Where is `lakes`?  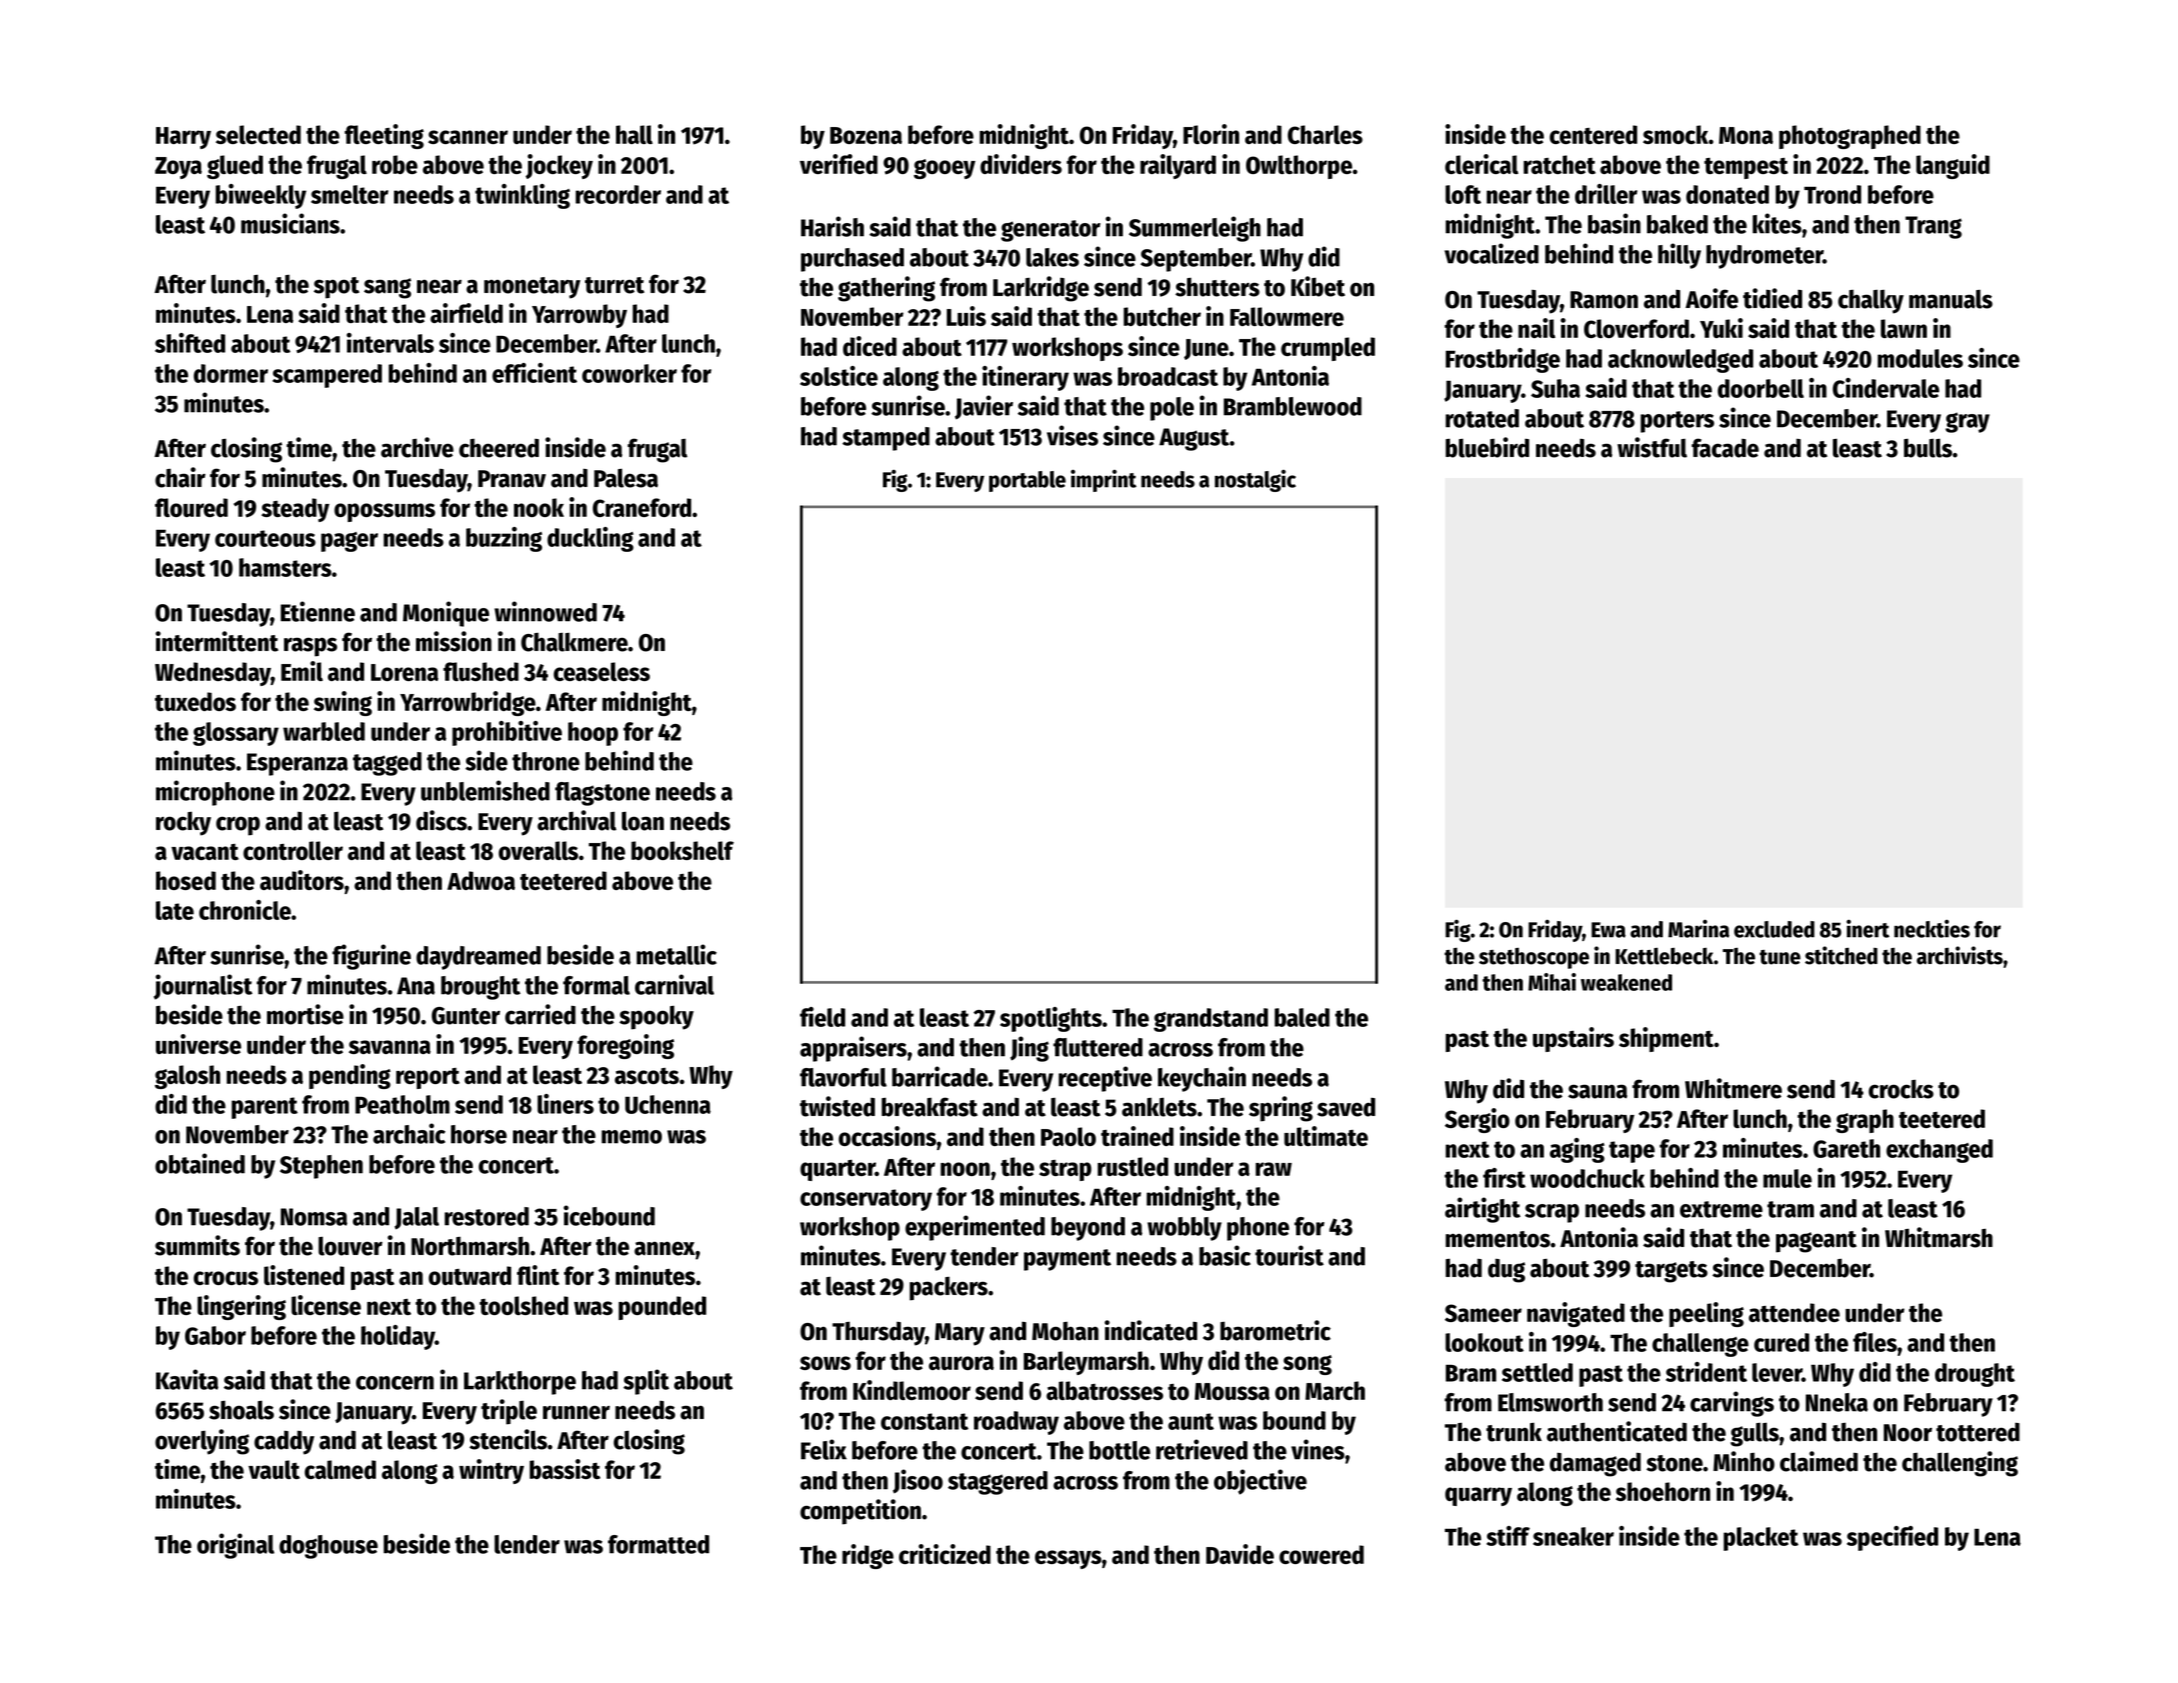 lakes is located at coordinates (1052, 257).
